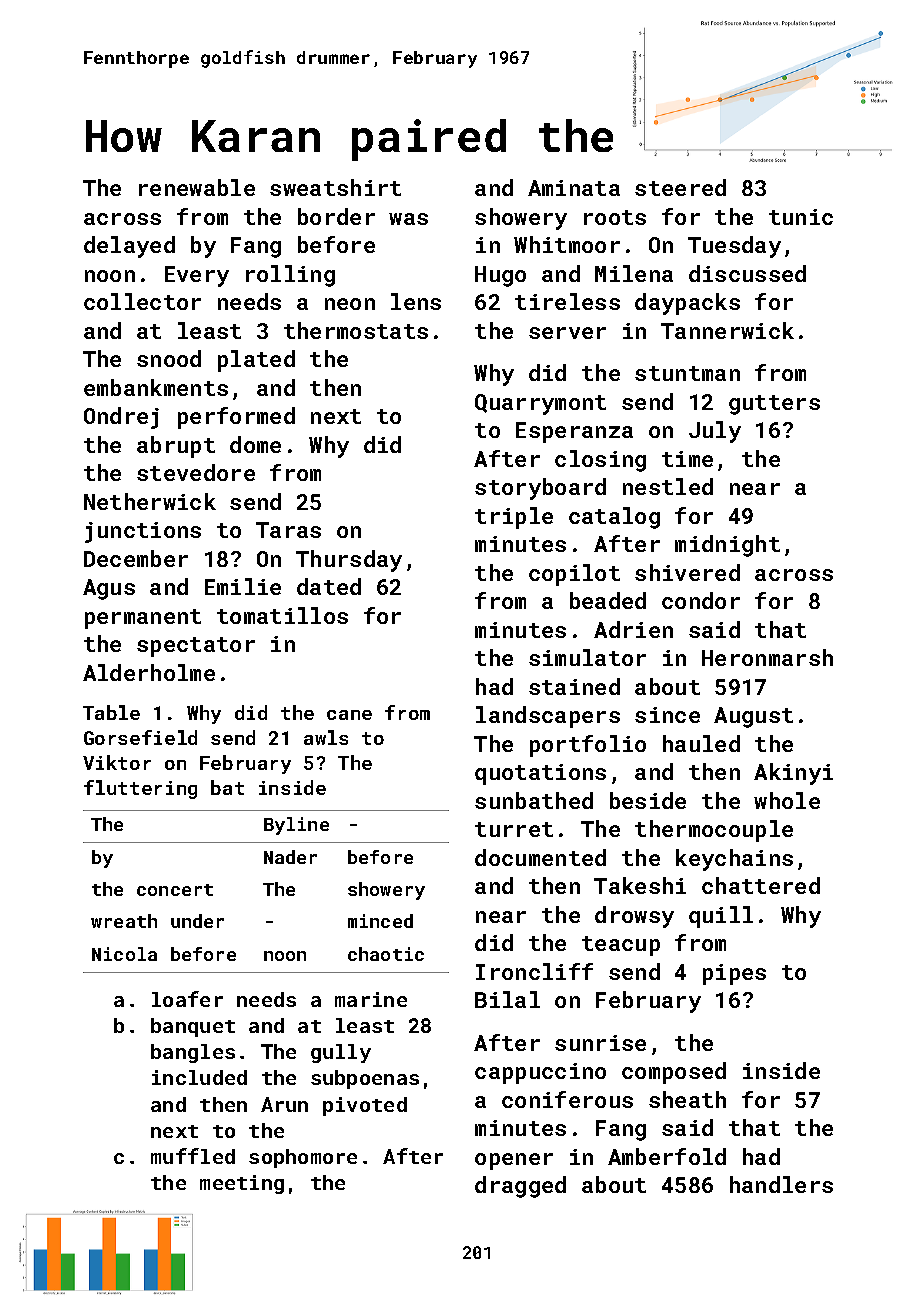 Image resolution: width=924 pixels, height=1314 pixels. I want to click on pipes, so click(734, 974).
